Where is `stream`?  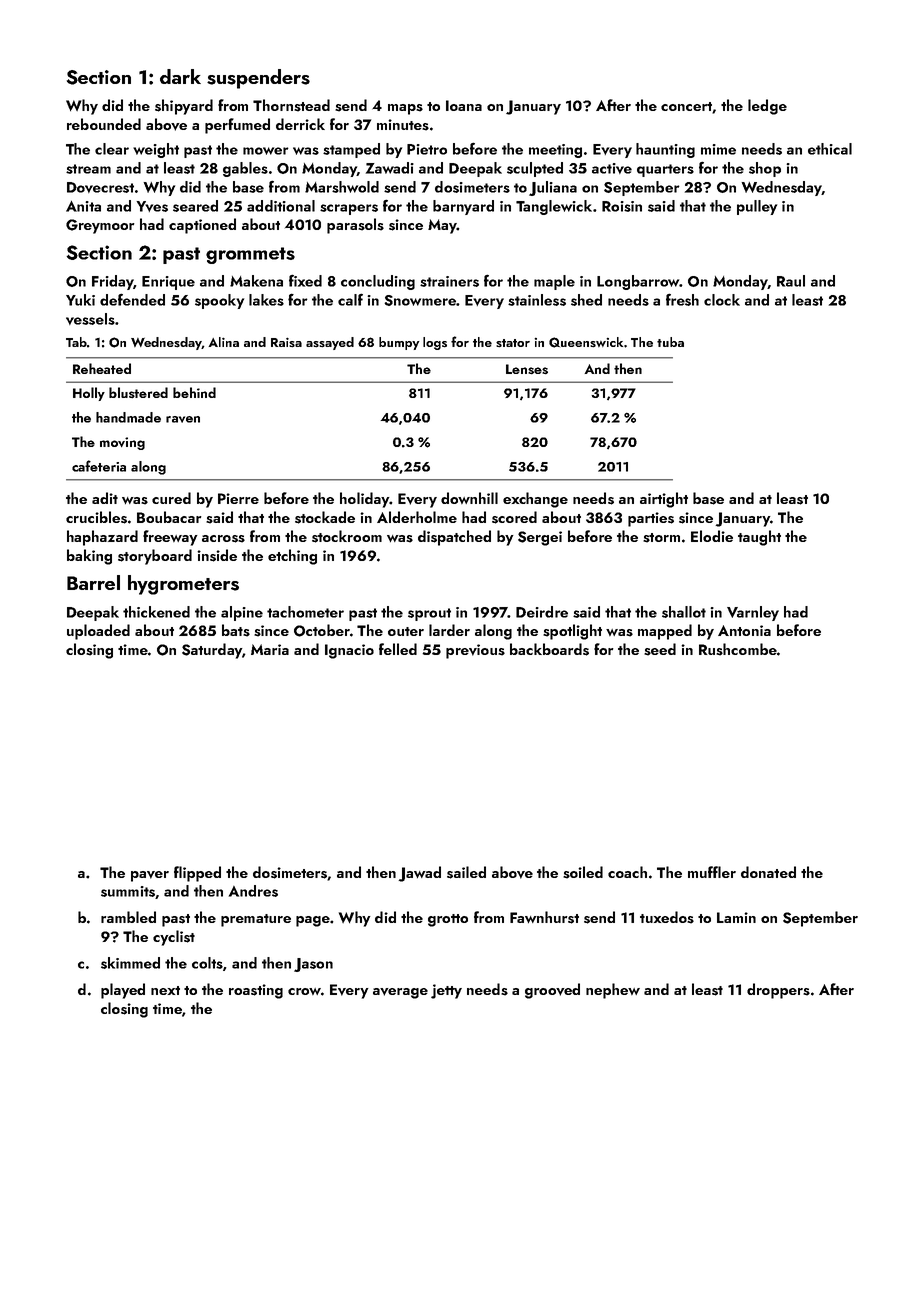 stream is located at coordinates (88, 169).
